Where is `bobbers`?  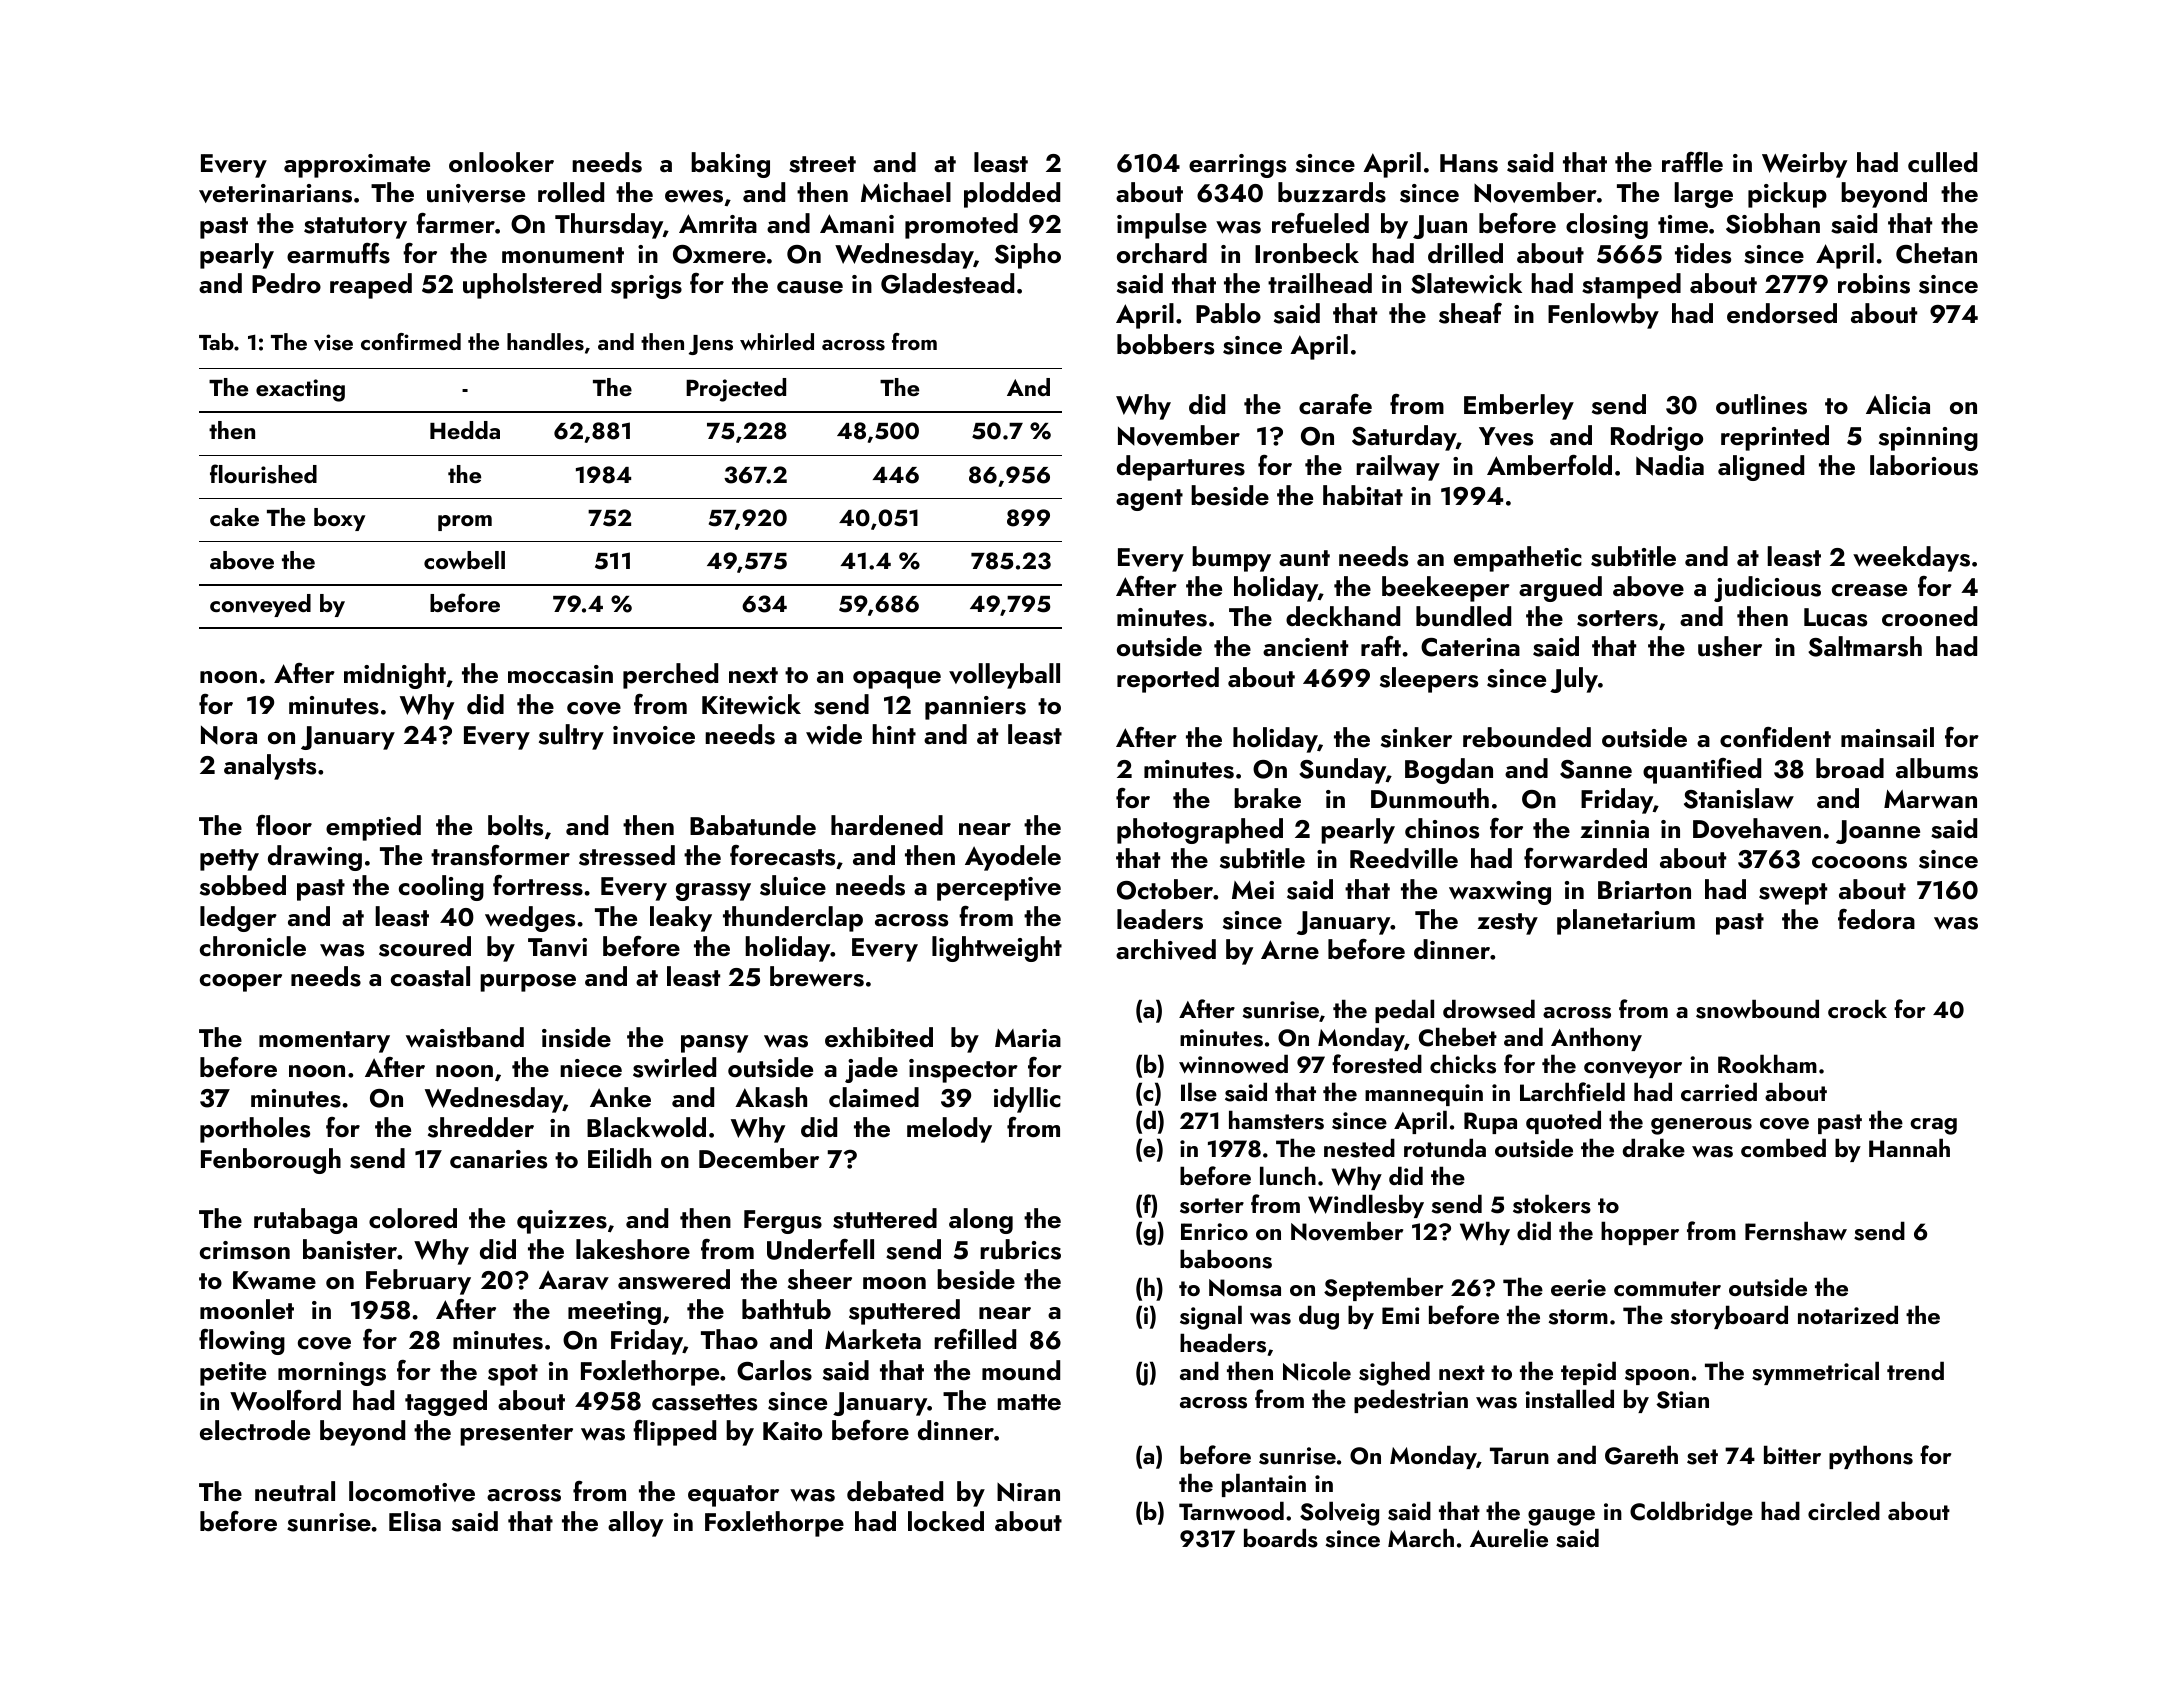
bobbers is located at coordinates (1165, 344).
